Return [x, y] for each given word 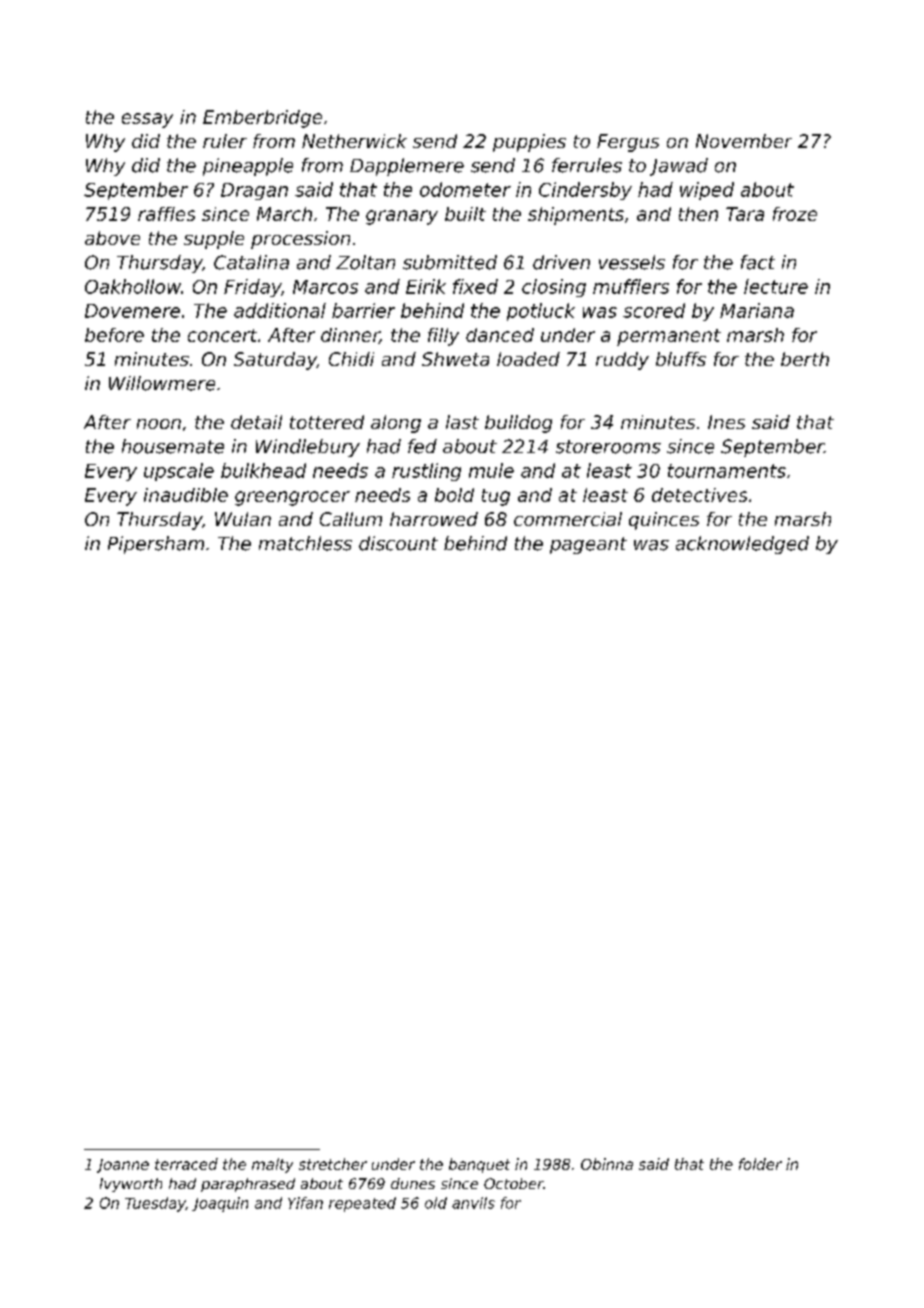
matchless [305, 543]
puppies [529, 143]
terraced [186, 1164]
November [744, 141]
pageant [588, 545]
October [513, 1183]
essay [147, 120]
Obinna [607, 1164]
